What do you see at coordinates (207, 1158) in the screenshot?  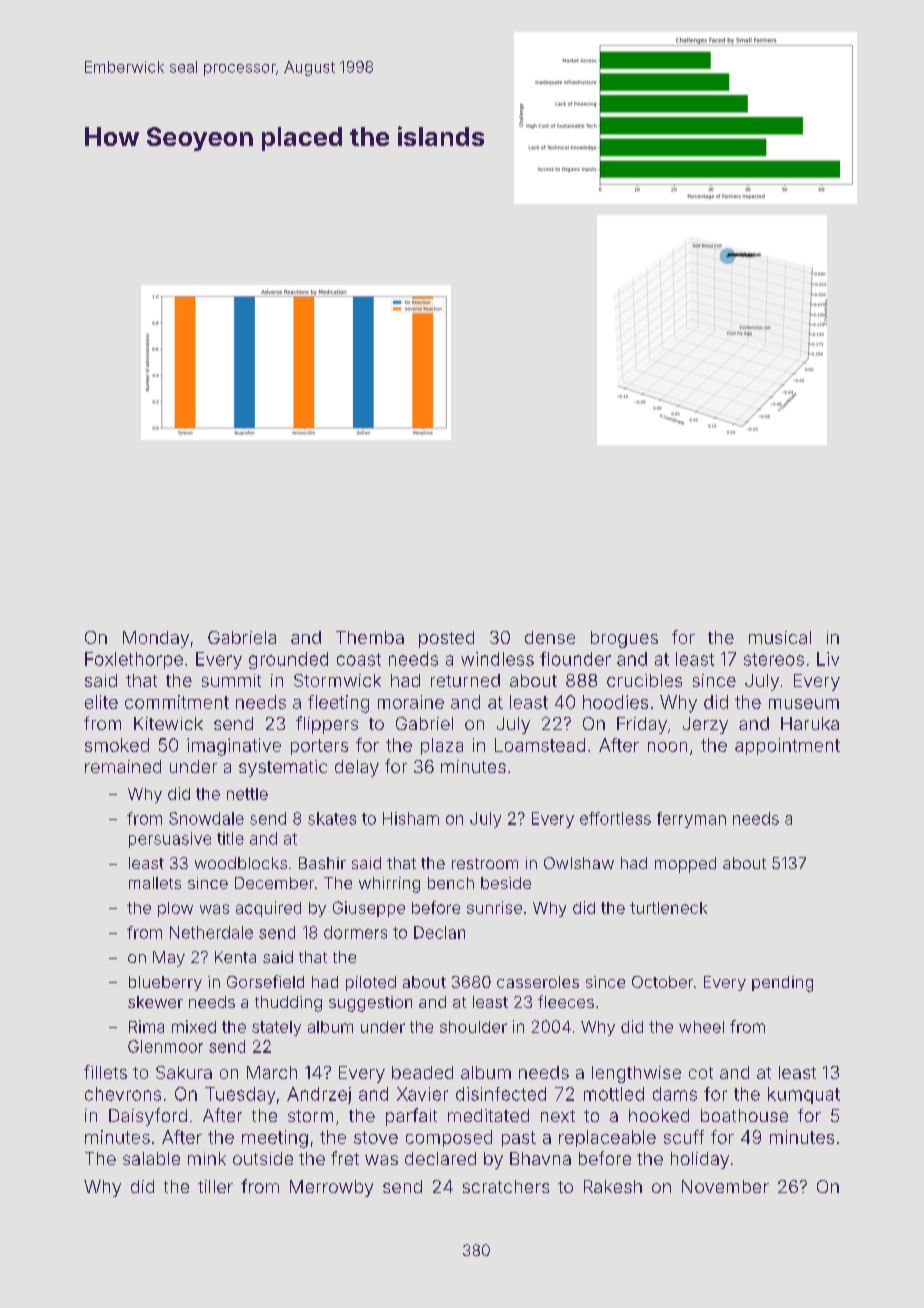 I see `mink` at bounding box center [207, 1158].
